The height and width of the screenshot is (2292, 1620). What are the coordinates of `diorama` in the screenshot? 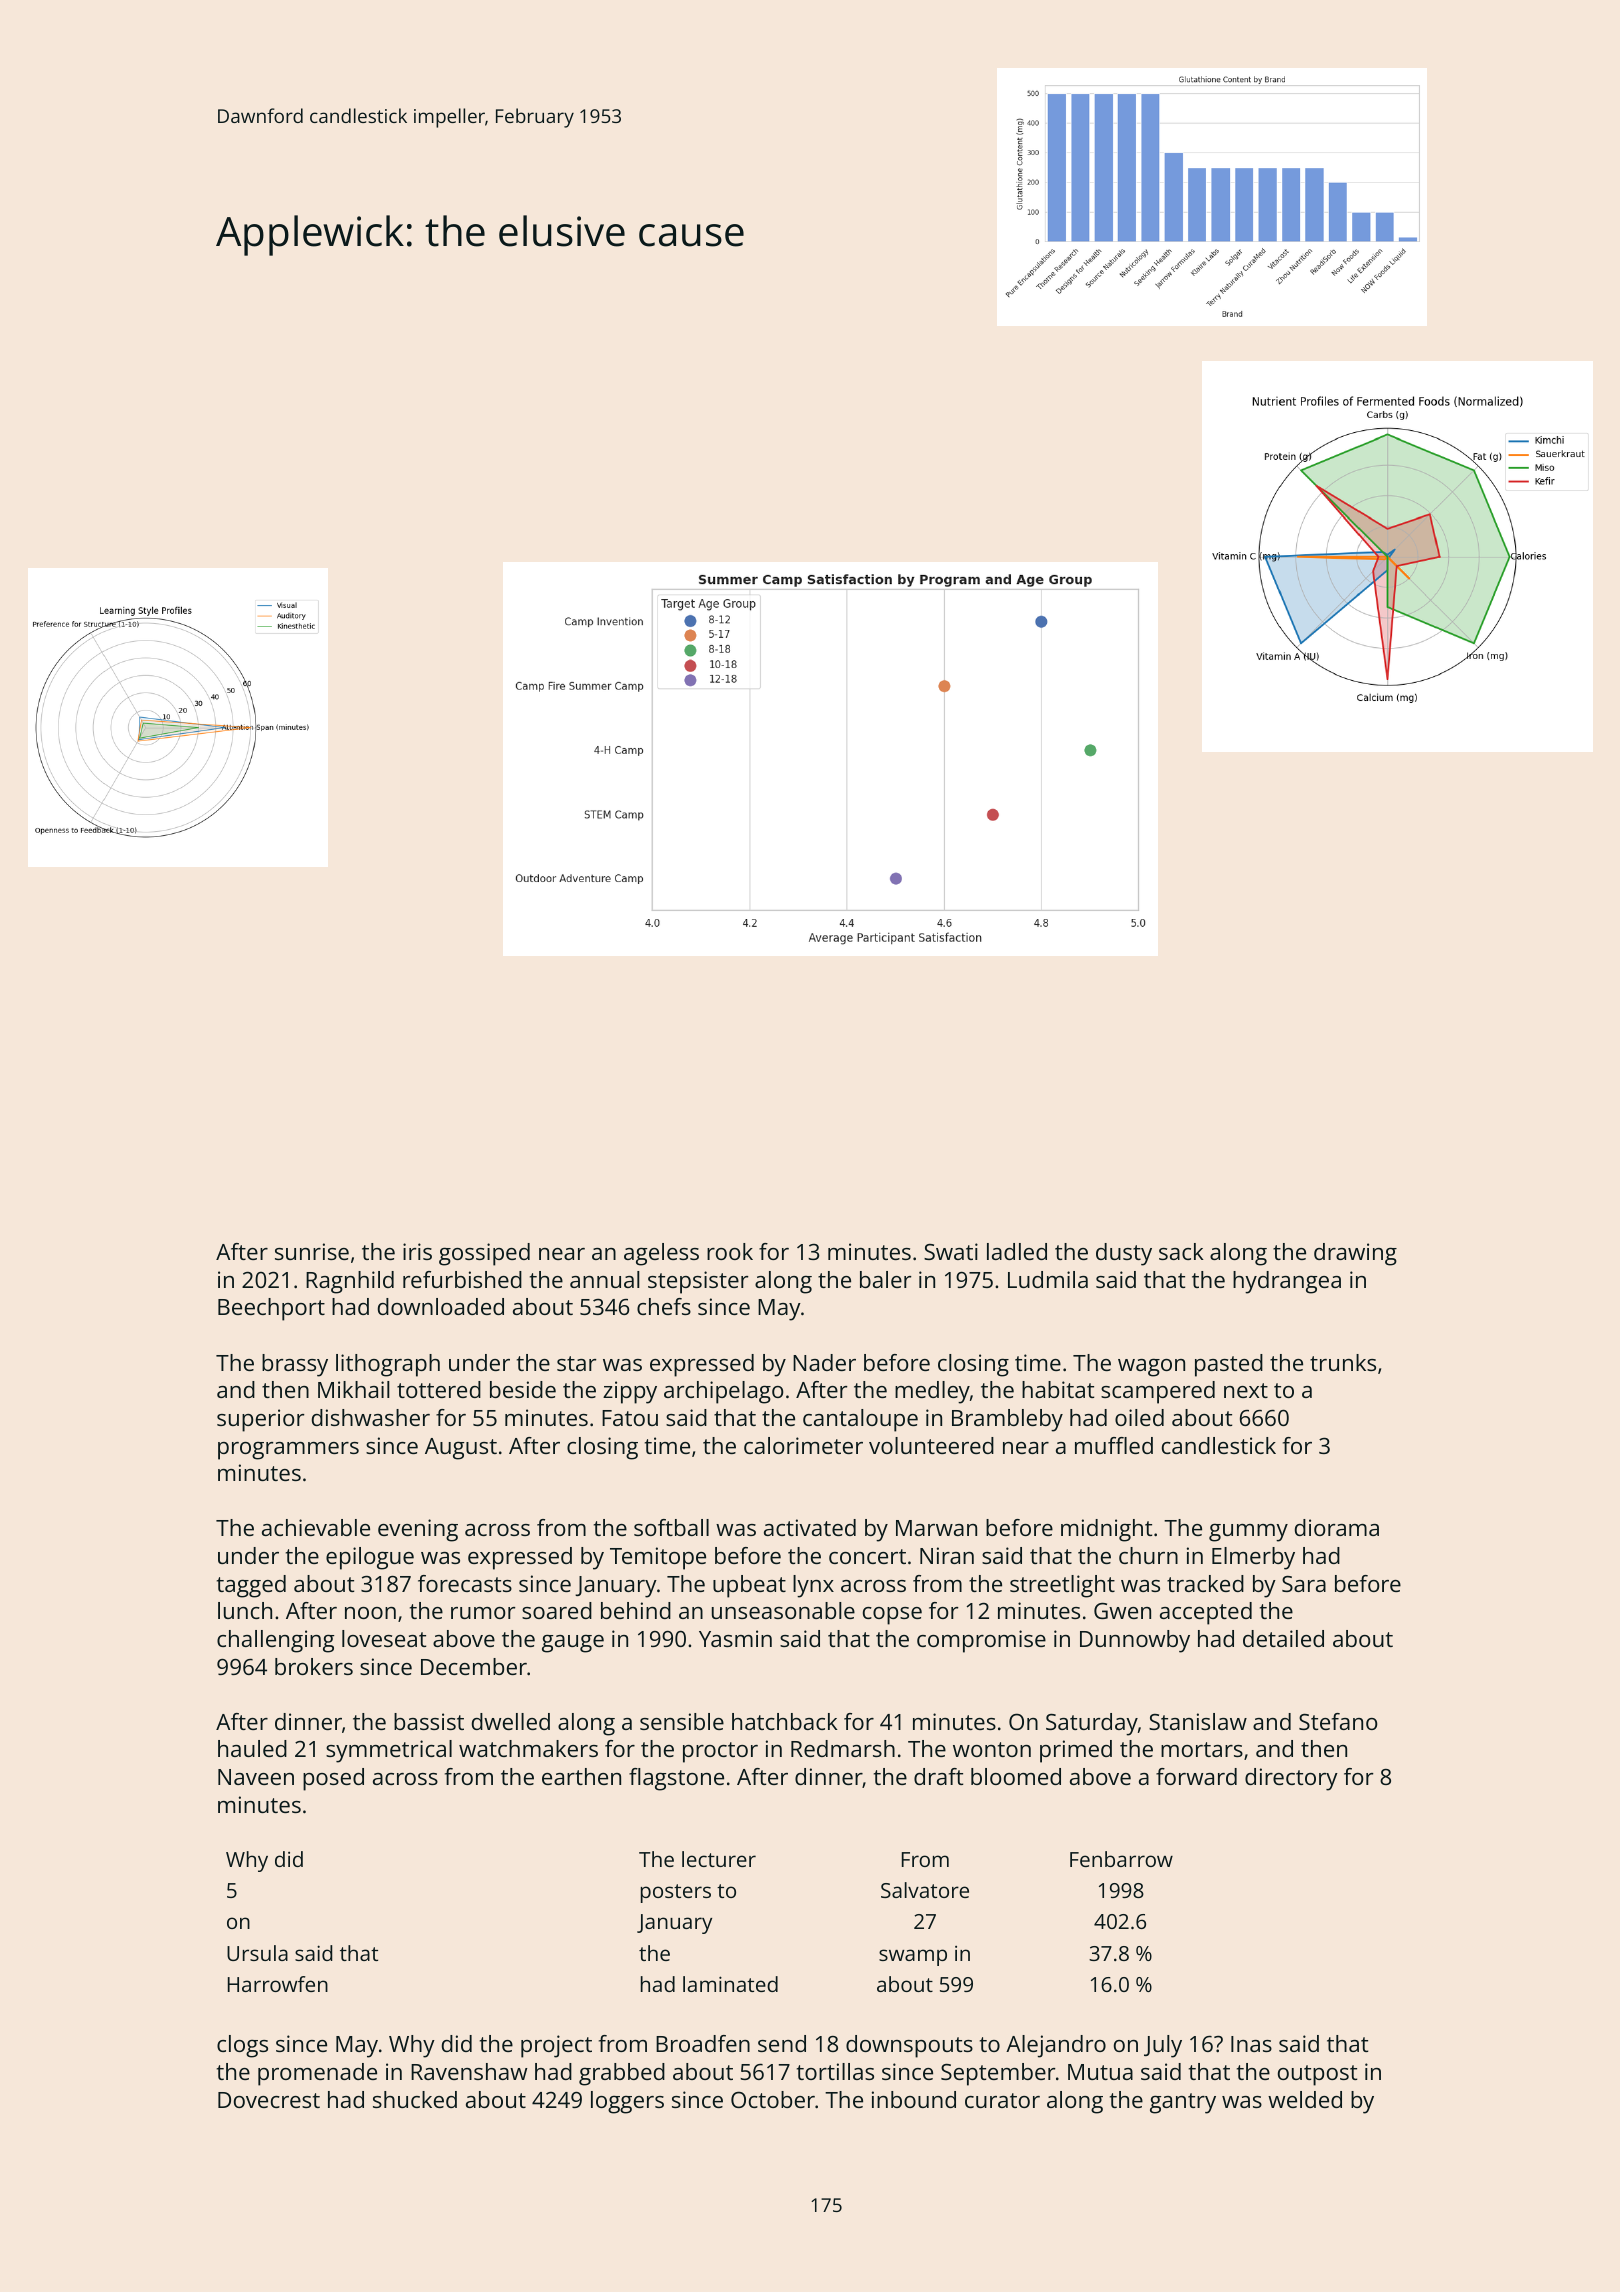 It's located at (1337, 1527).
